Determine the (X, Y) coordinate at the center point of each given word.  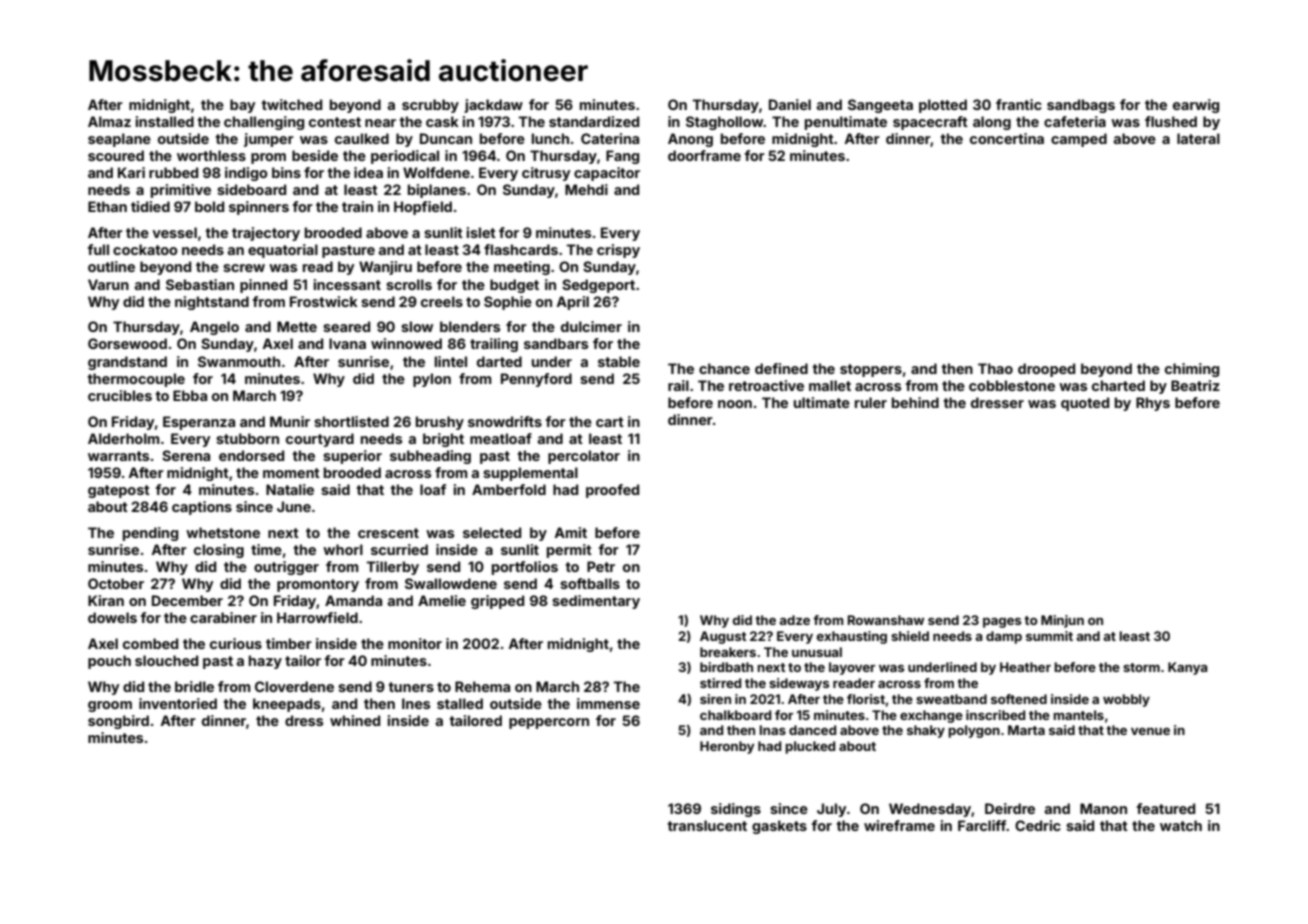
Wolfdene (436, 172)
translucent (707, 825)
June (294, 506)
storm (1141, 667)
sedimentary (596, 602)
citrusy (546, 174)
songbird (118, 722)
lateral (1198, 138)
